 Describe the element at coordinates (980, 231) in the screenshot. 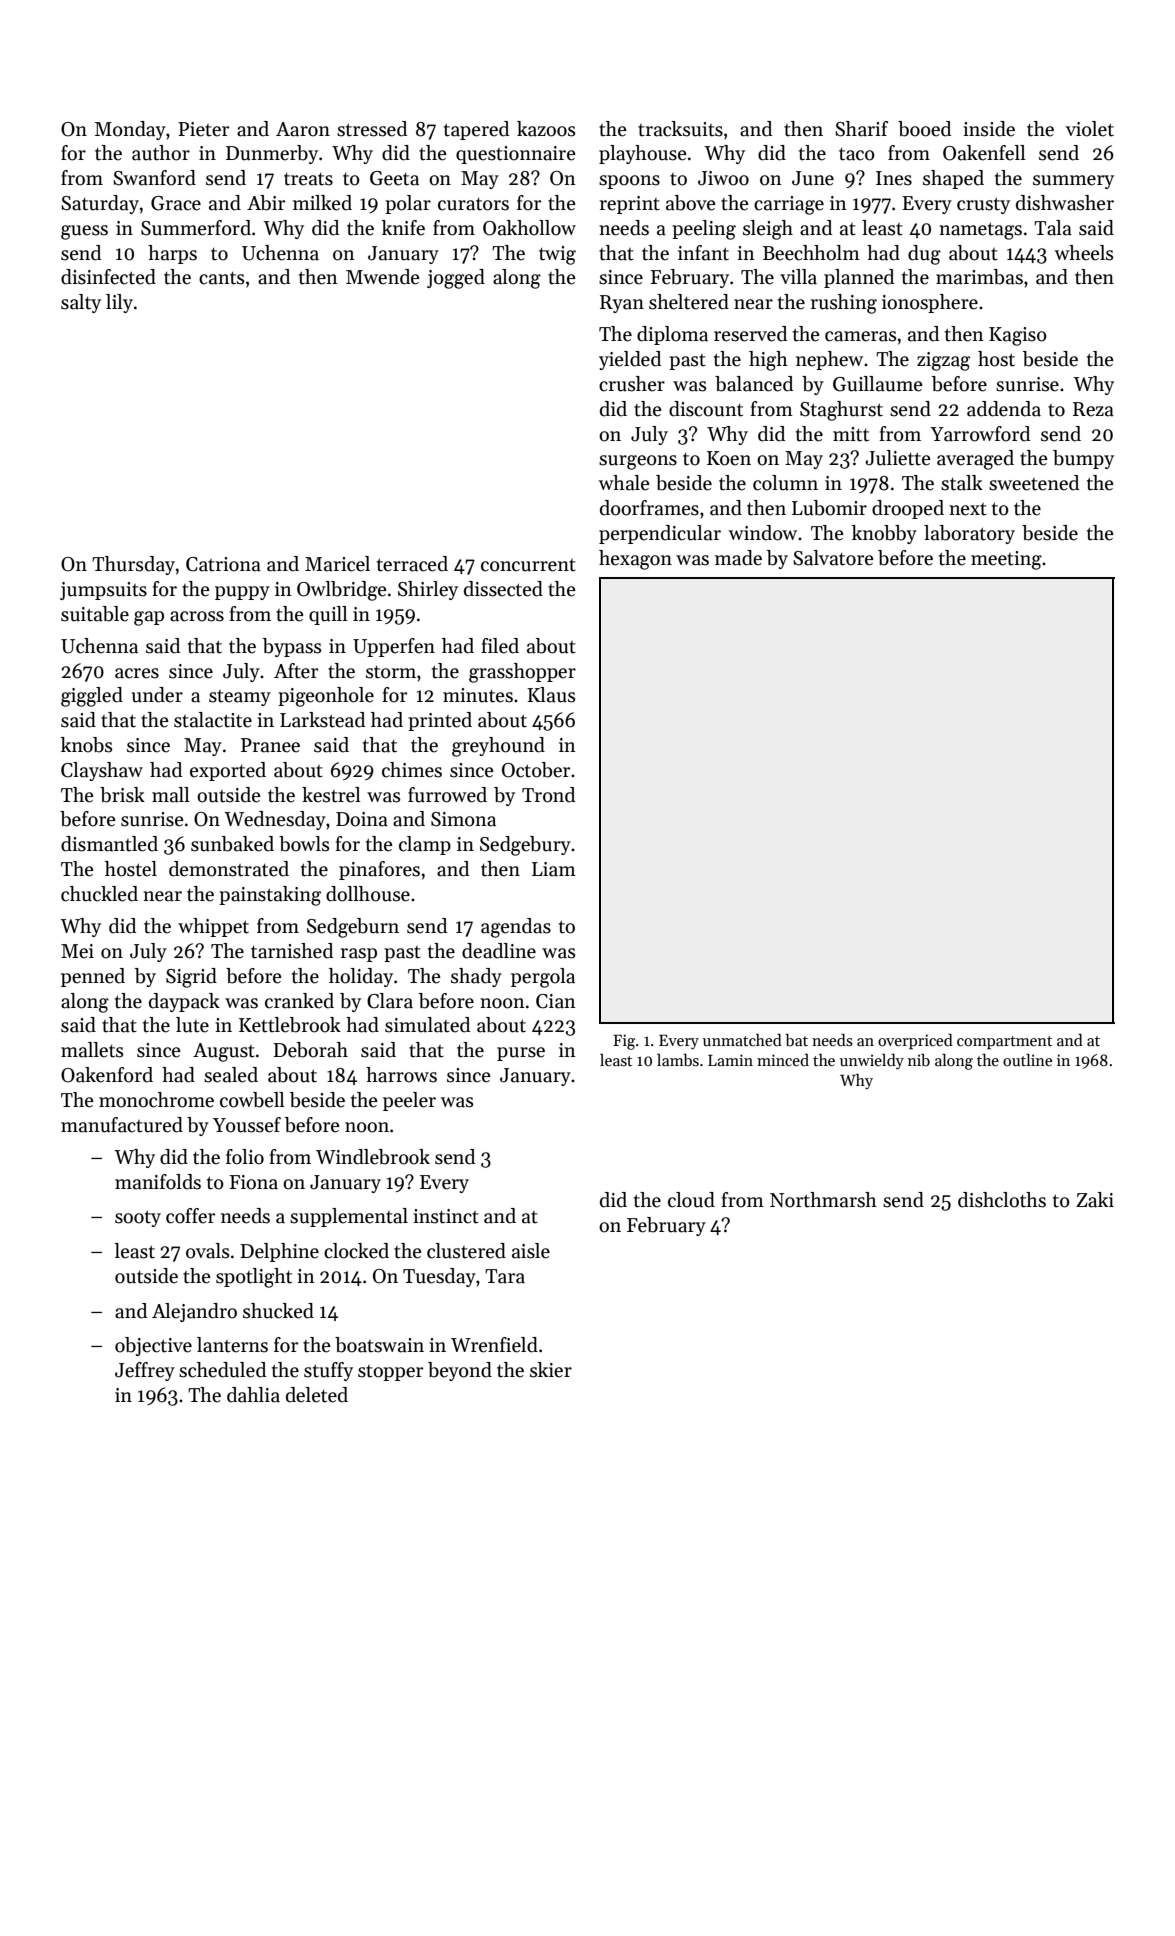

I see `nametags` at that location.
